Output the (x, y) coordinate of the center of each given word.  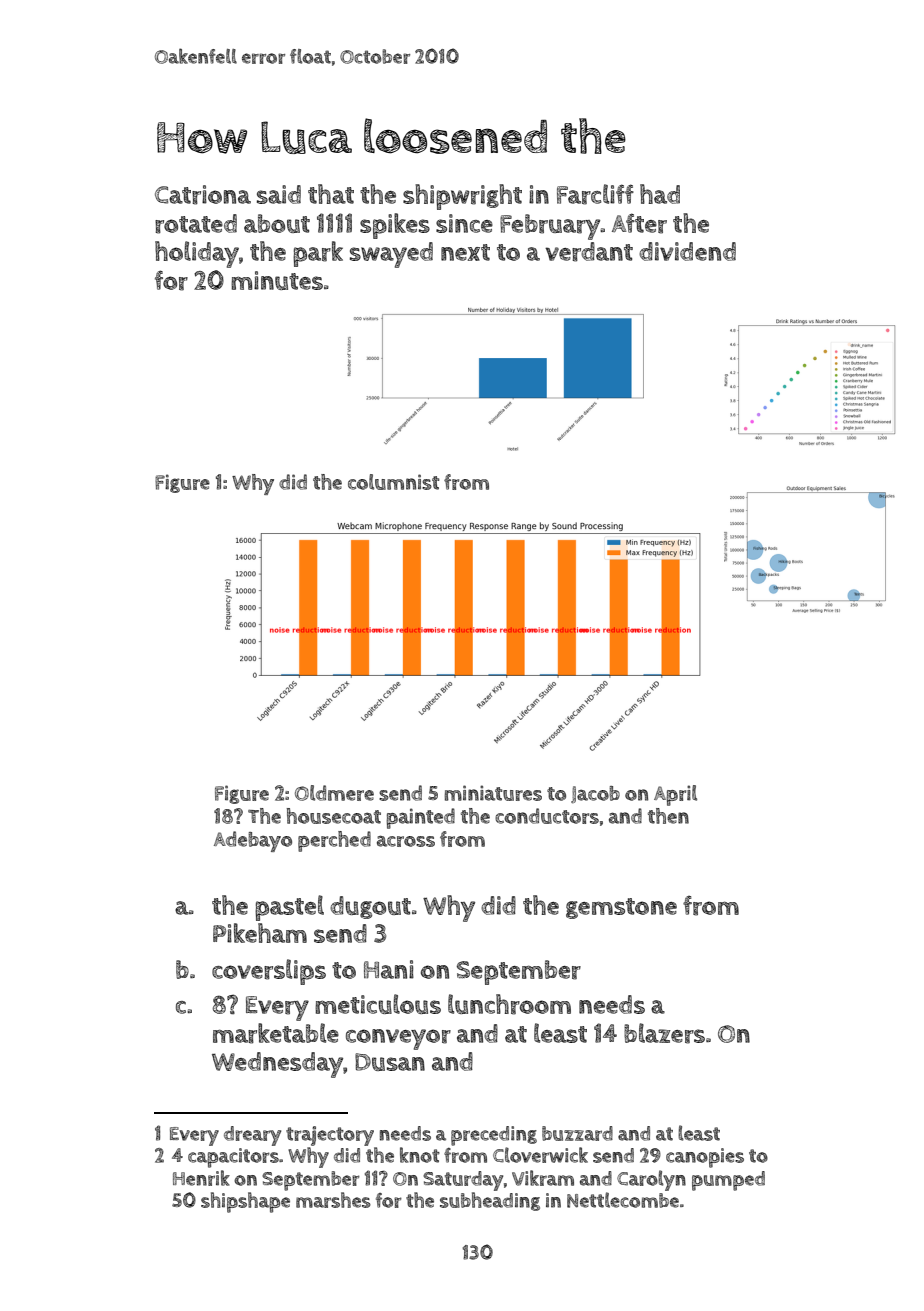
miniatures (493, 793)
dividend (687, 251)
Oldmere (334, 793)
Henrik (201, 1178)
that (331, 194)
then (668, 816)
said (279, 194)
